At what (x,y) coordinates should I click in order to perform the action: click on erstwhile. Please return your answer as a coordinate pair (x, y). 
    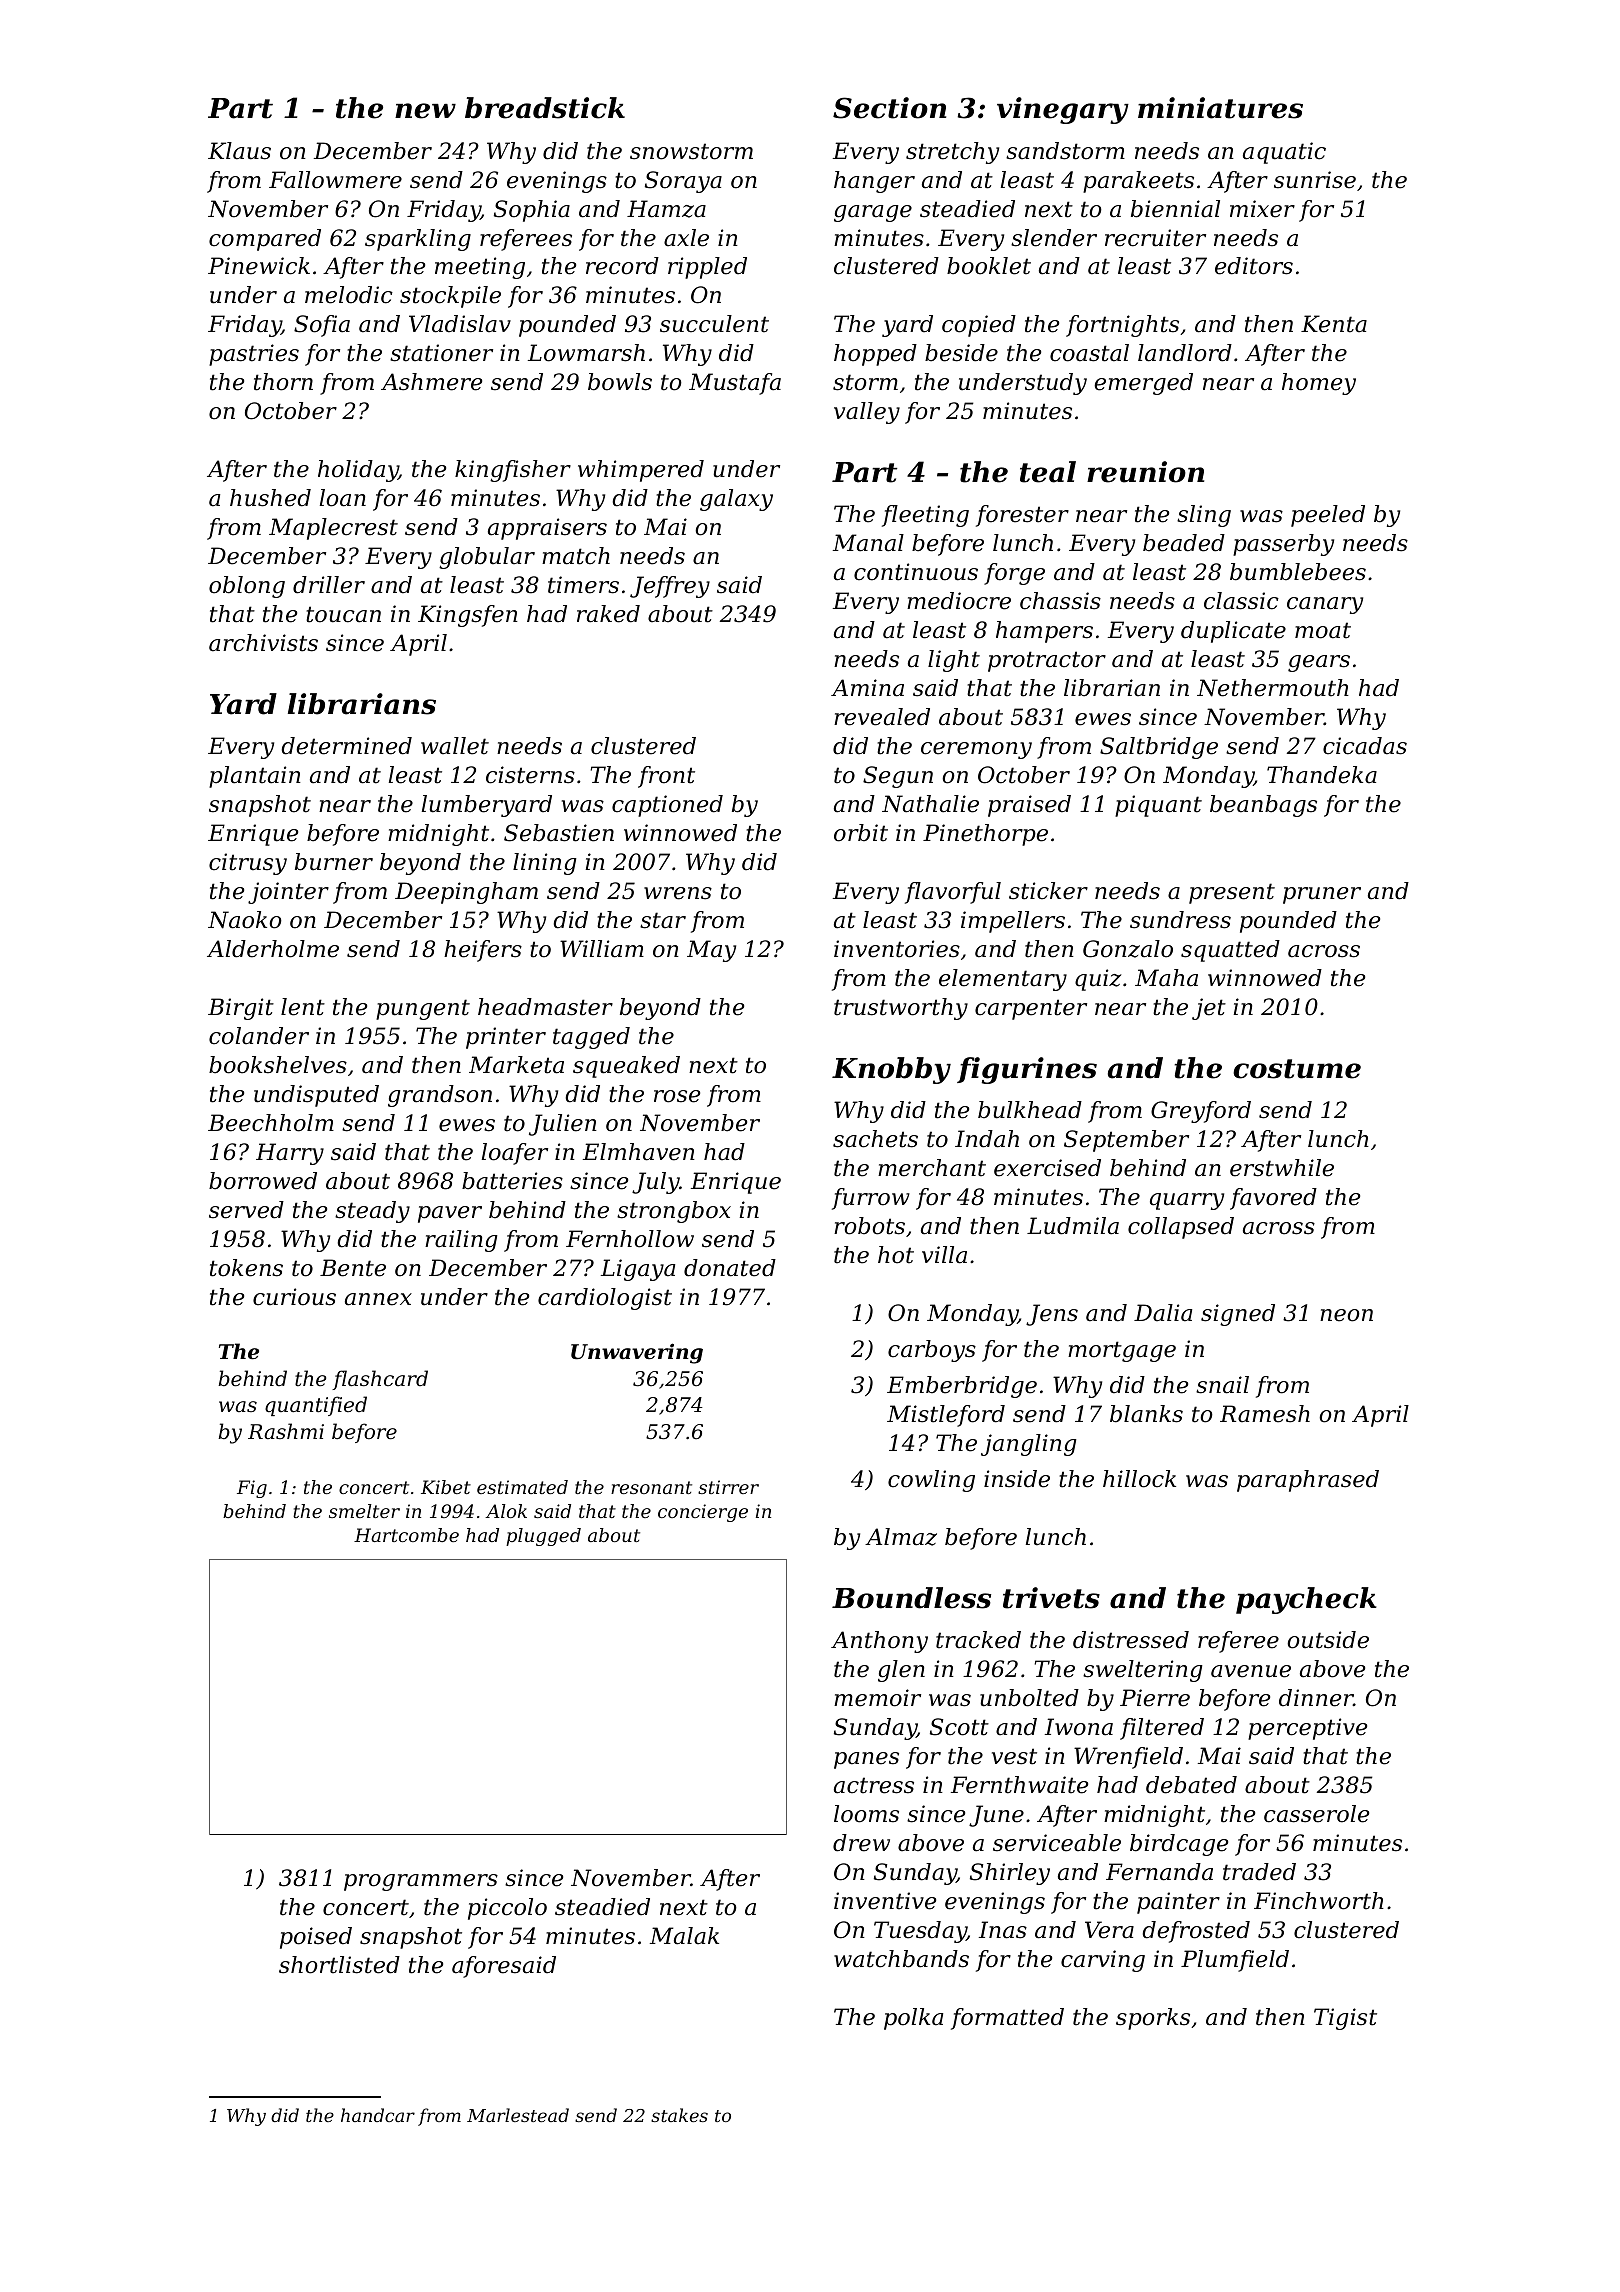
    Looking at the image, I should click on (1282, 1168).
